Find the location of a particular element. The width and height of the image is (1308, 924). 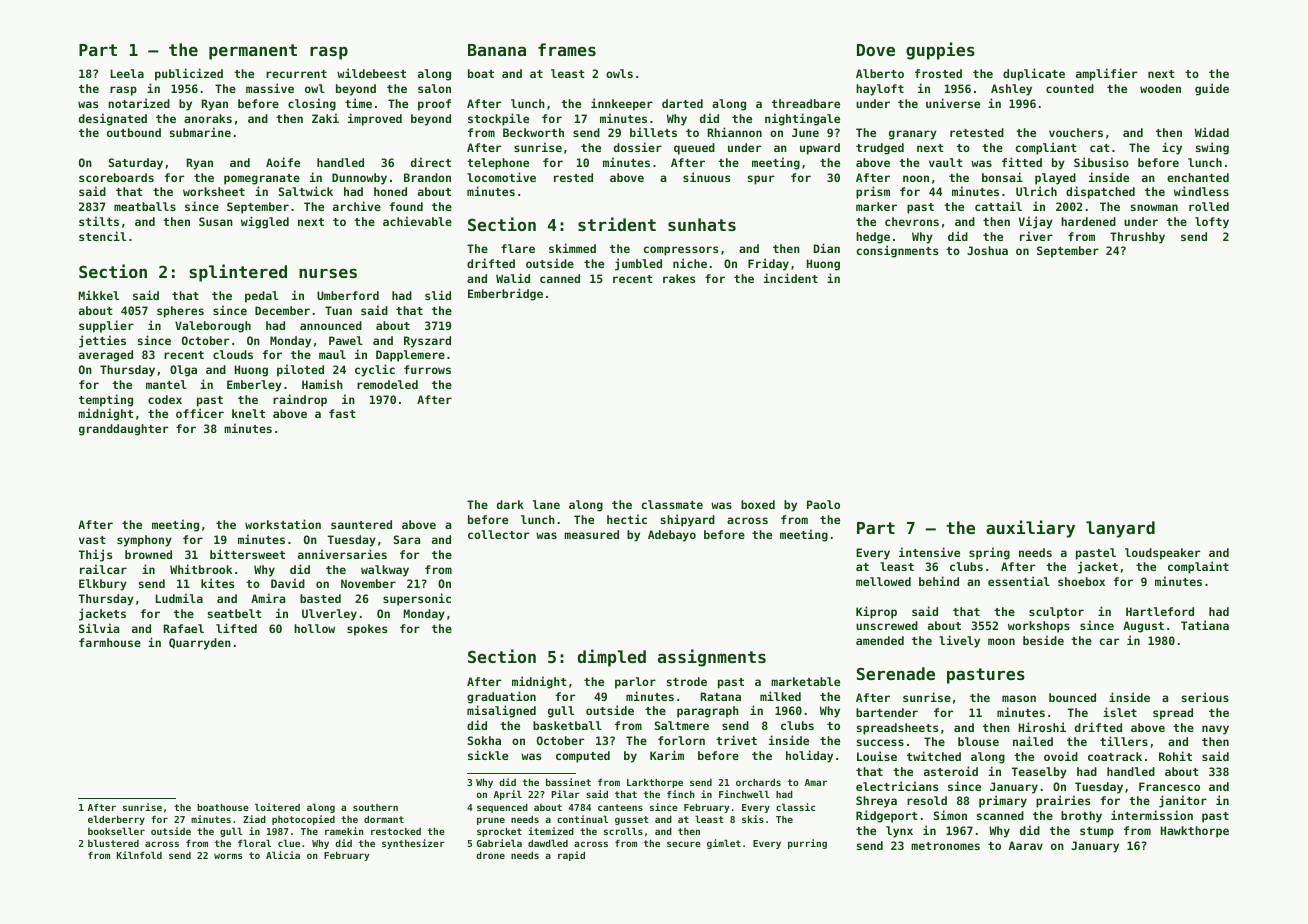

workstation is located at coordinates (283, 524).
